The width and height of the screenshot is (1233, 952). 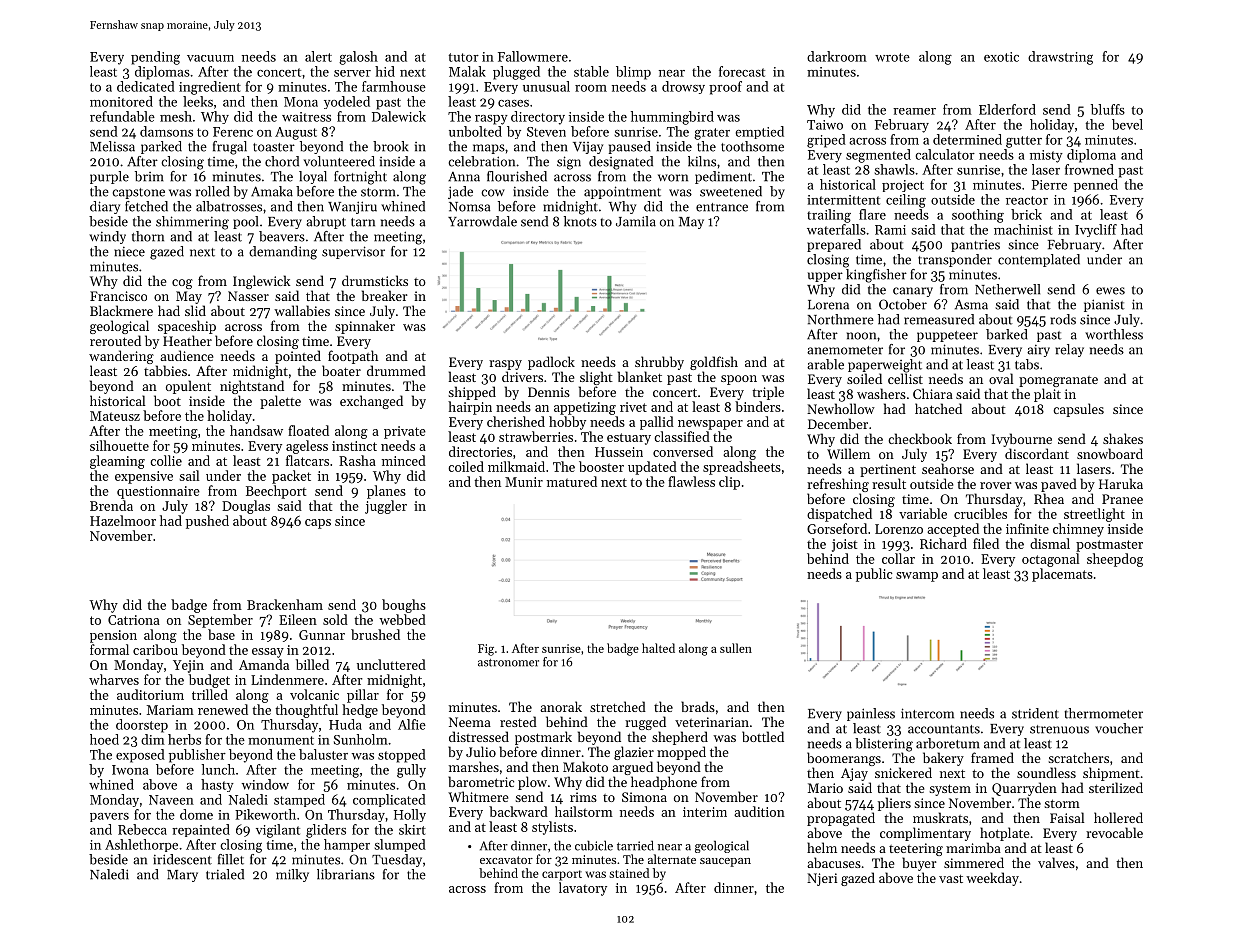 I want to click on astronomer, so click(x=508, y=663).
